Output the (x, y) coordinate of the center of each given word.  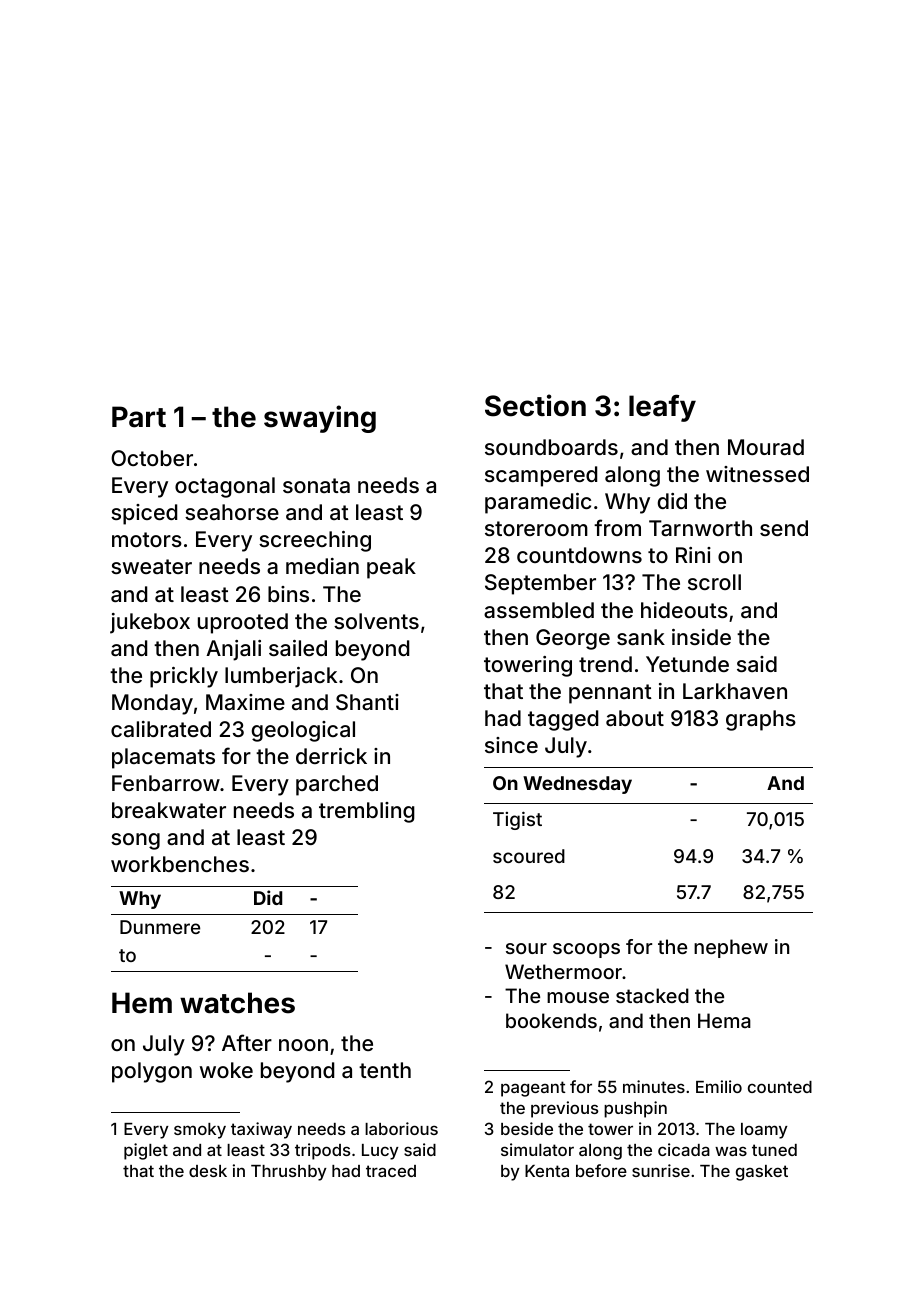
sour (526, 948)
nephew (731, 948)
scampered (541, 476)
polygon (152, 1072)
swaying (320, 419)
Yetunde (687, 664)
